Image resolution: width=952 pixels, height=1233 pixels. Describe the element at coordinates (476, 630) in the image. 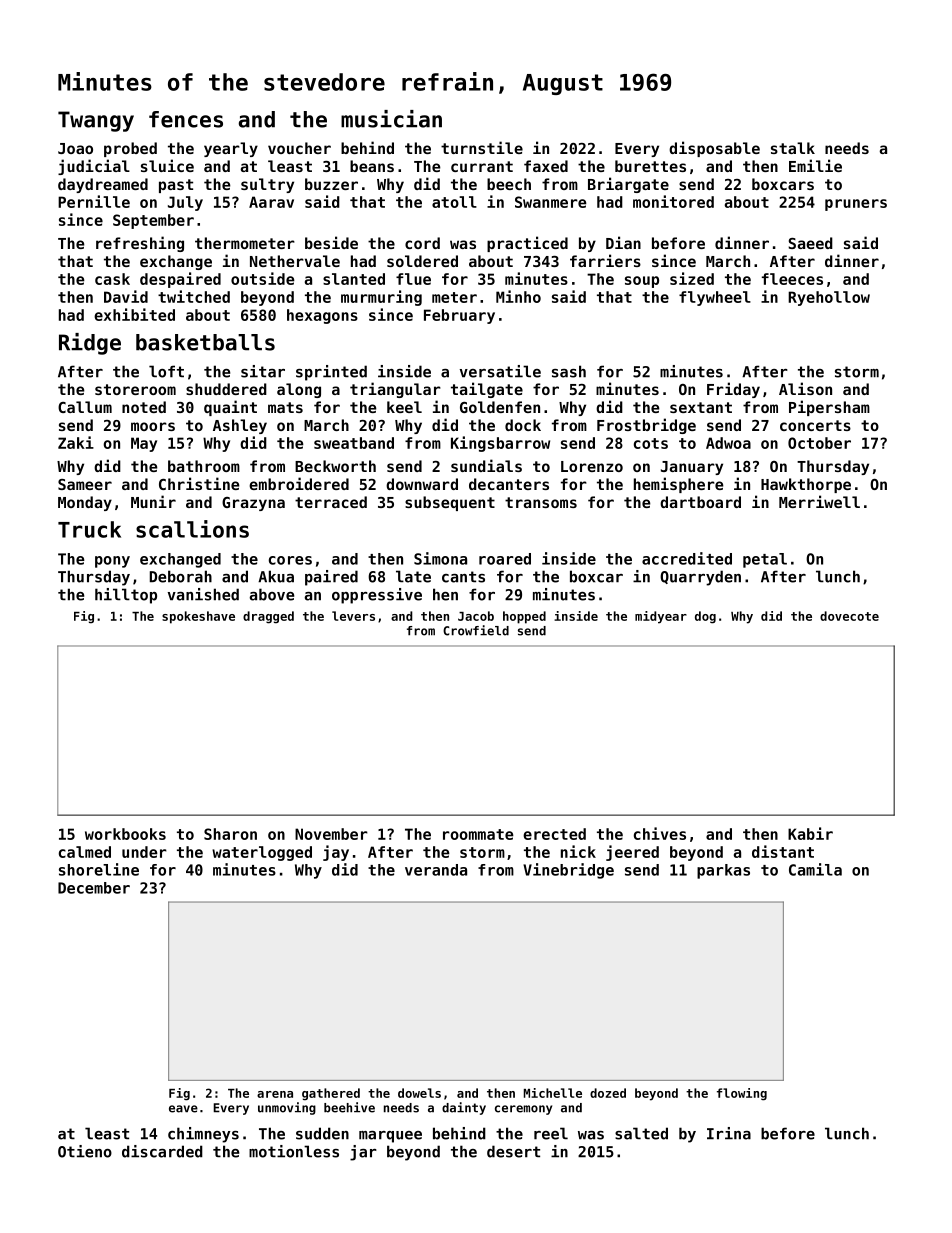

I see `Crowfield` at that location.
